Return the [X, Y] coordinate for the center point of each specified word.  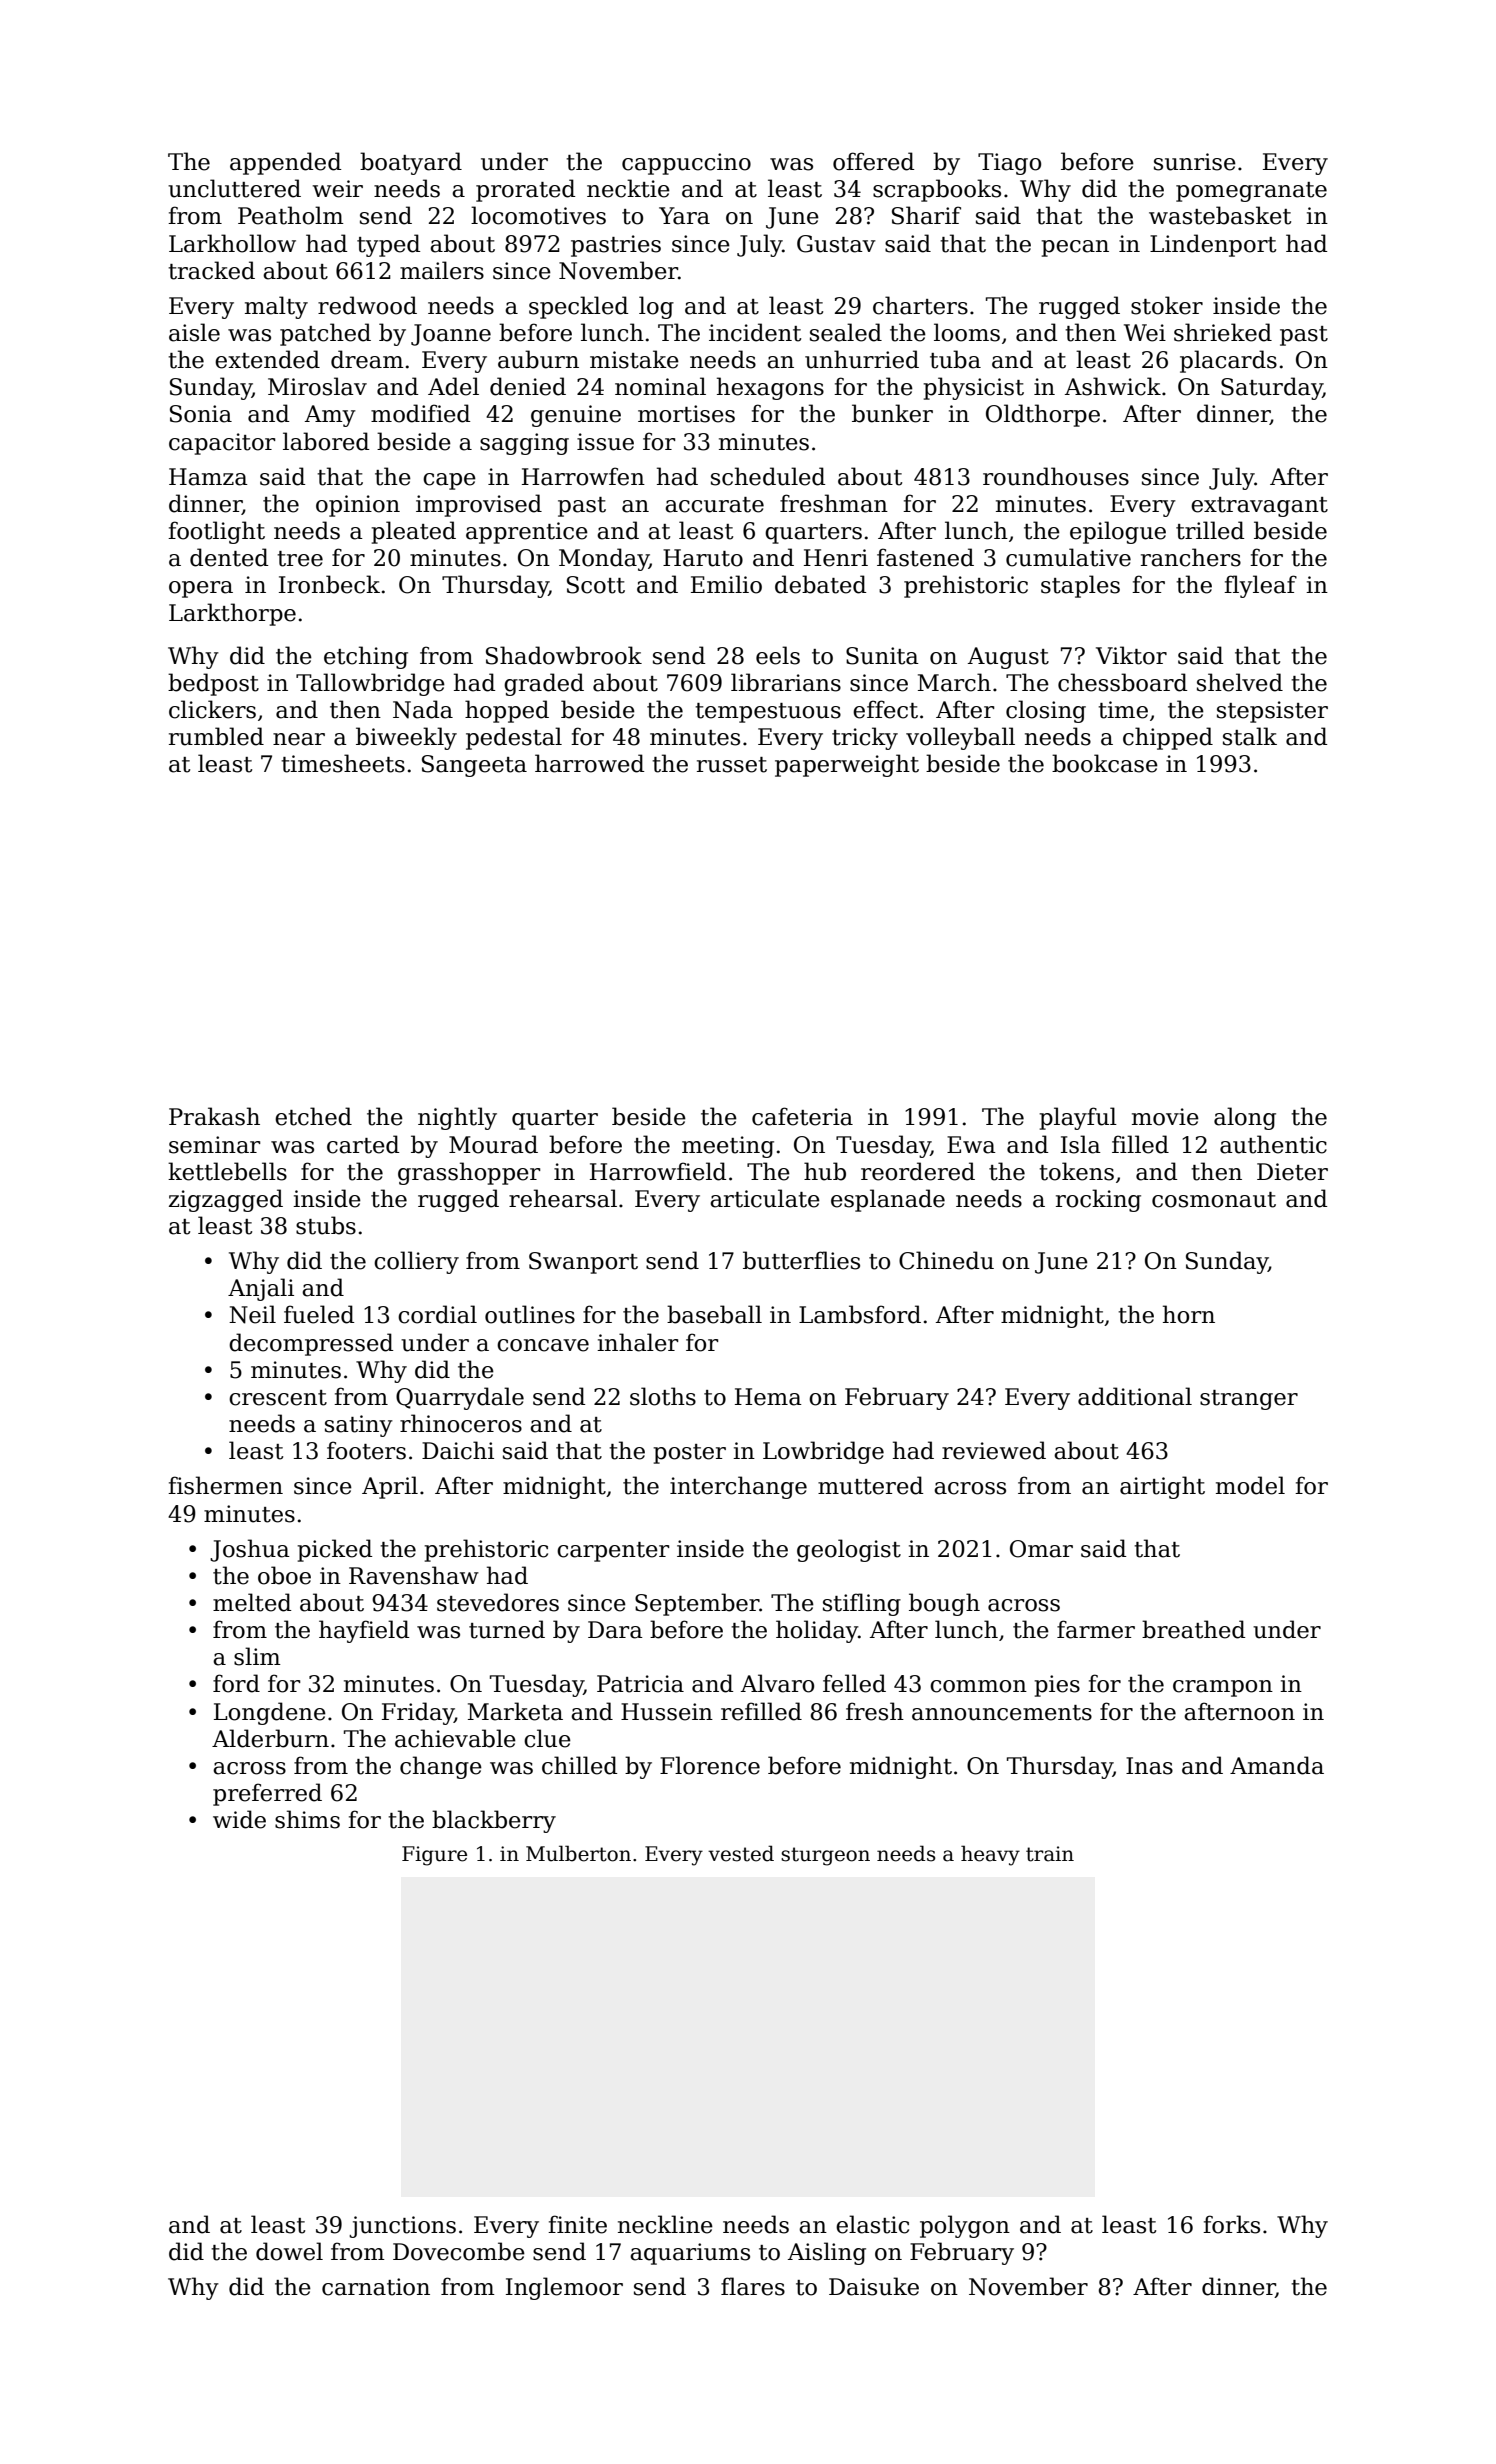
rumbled [216, 736]
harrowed [589, 763]
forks [1231, 2224]
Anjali [261, 1289]
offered [873, 161]
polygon [965, 2226]
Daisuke [874, 2286]
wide [239, 1819]
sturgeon [825, 1856]
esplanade [888, 1200]
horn [1189, 1314]
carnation [376, 2287]
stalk [1250, 736]
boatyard [411, 163]
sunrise [1195, 162]
